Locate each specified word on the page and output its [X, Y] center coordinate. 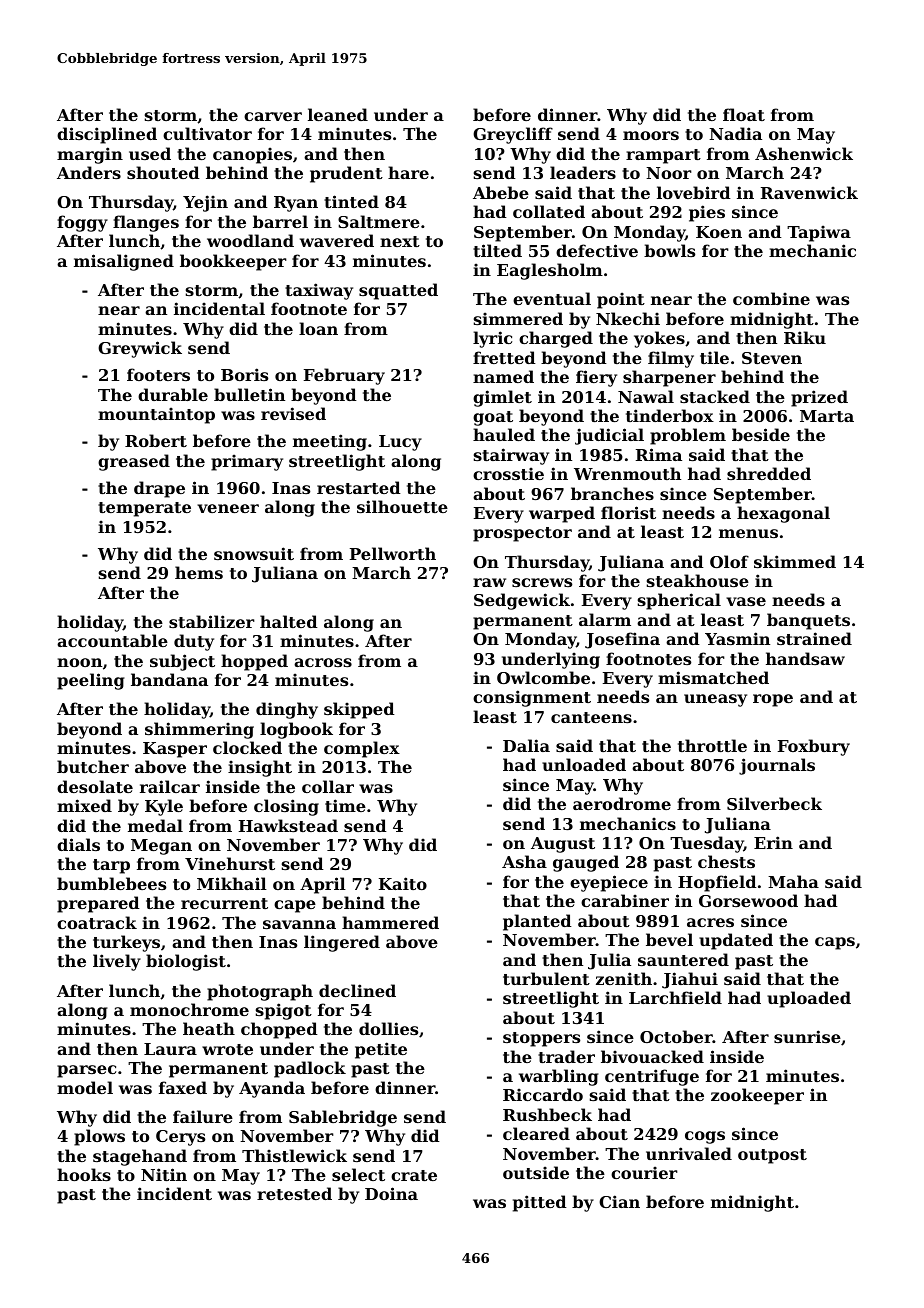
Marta [827, 416]
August [563, 845]
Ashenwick [804, 153]
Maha [793, 881]
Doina [391, 1193]
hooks [84, 1174]
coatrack [97, 922]
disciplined [107, 135]
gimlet [502, 398]
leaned [338, 114]
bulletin [249, 394]
